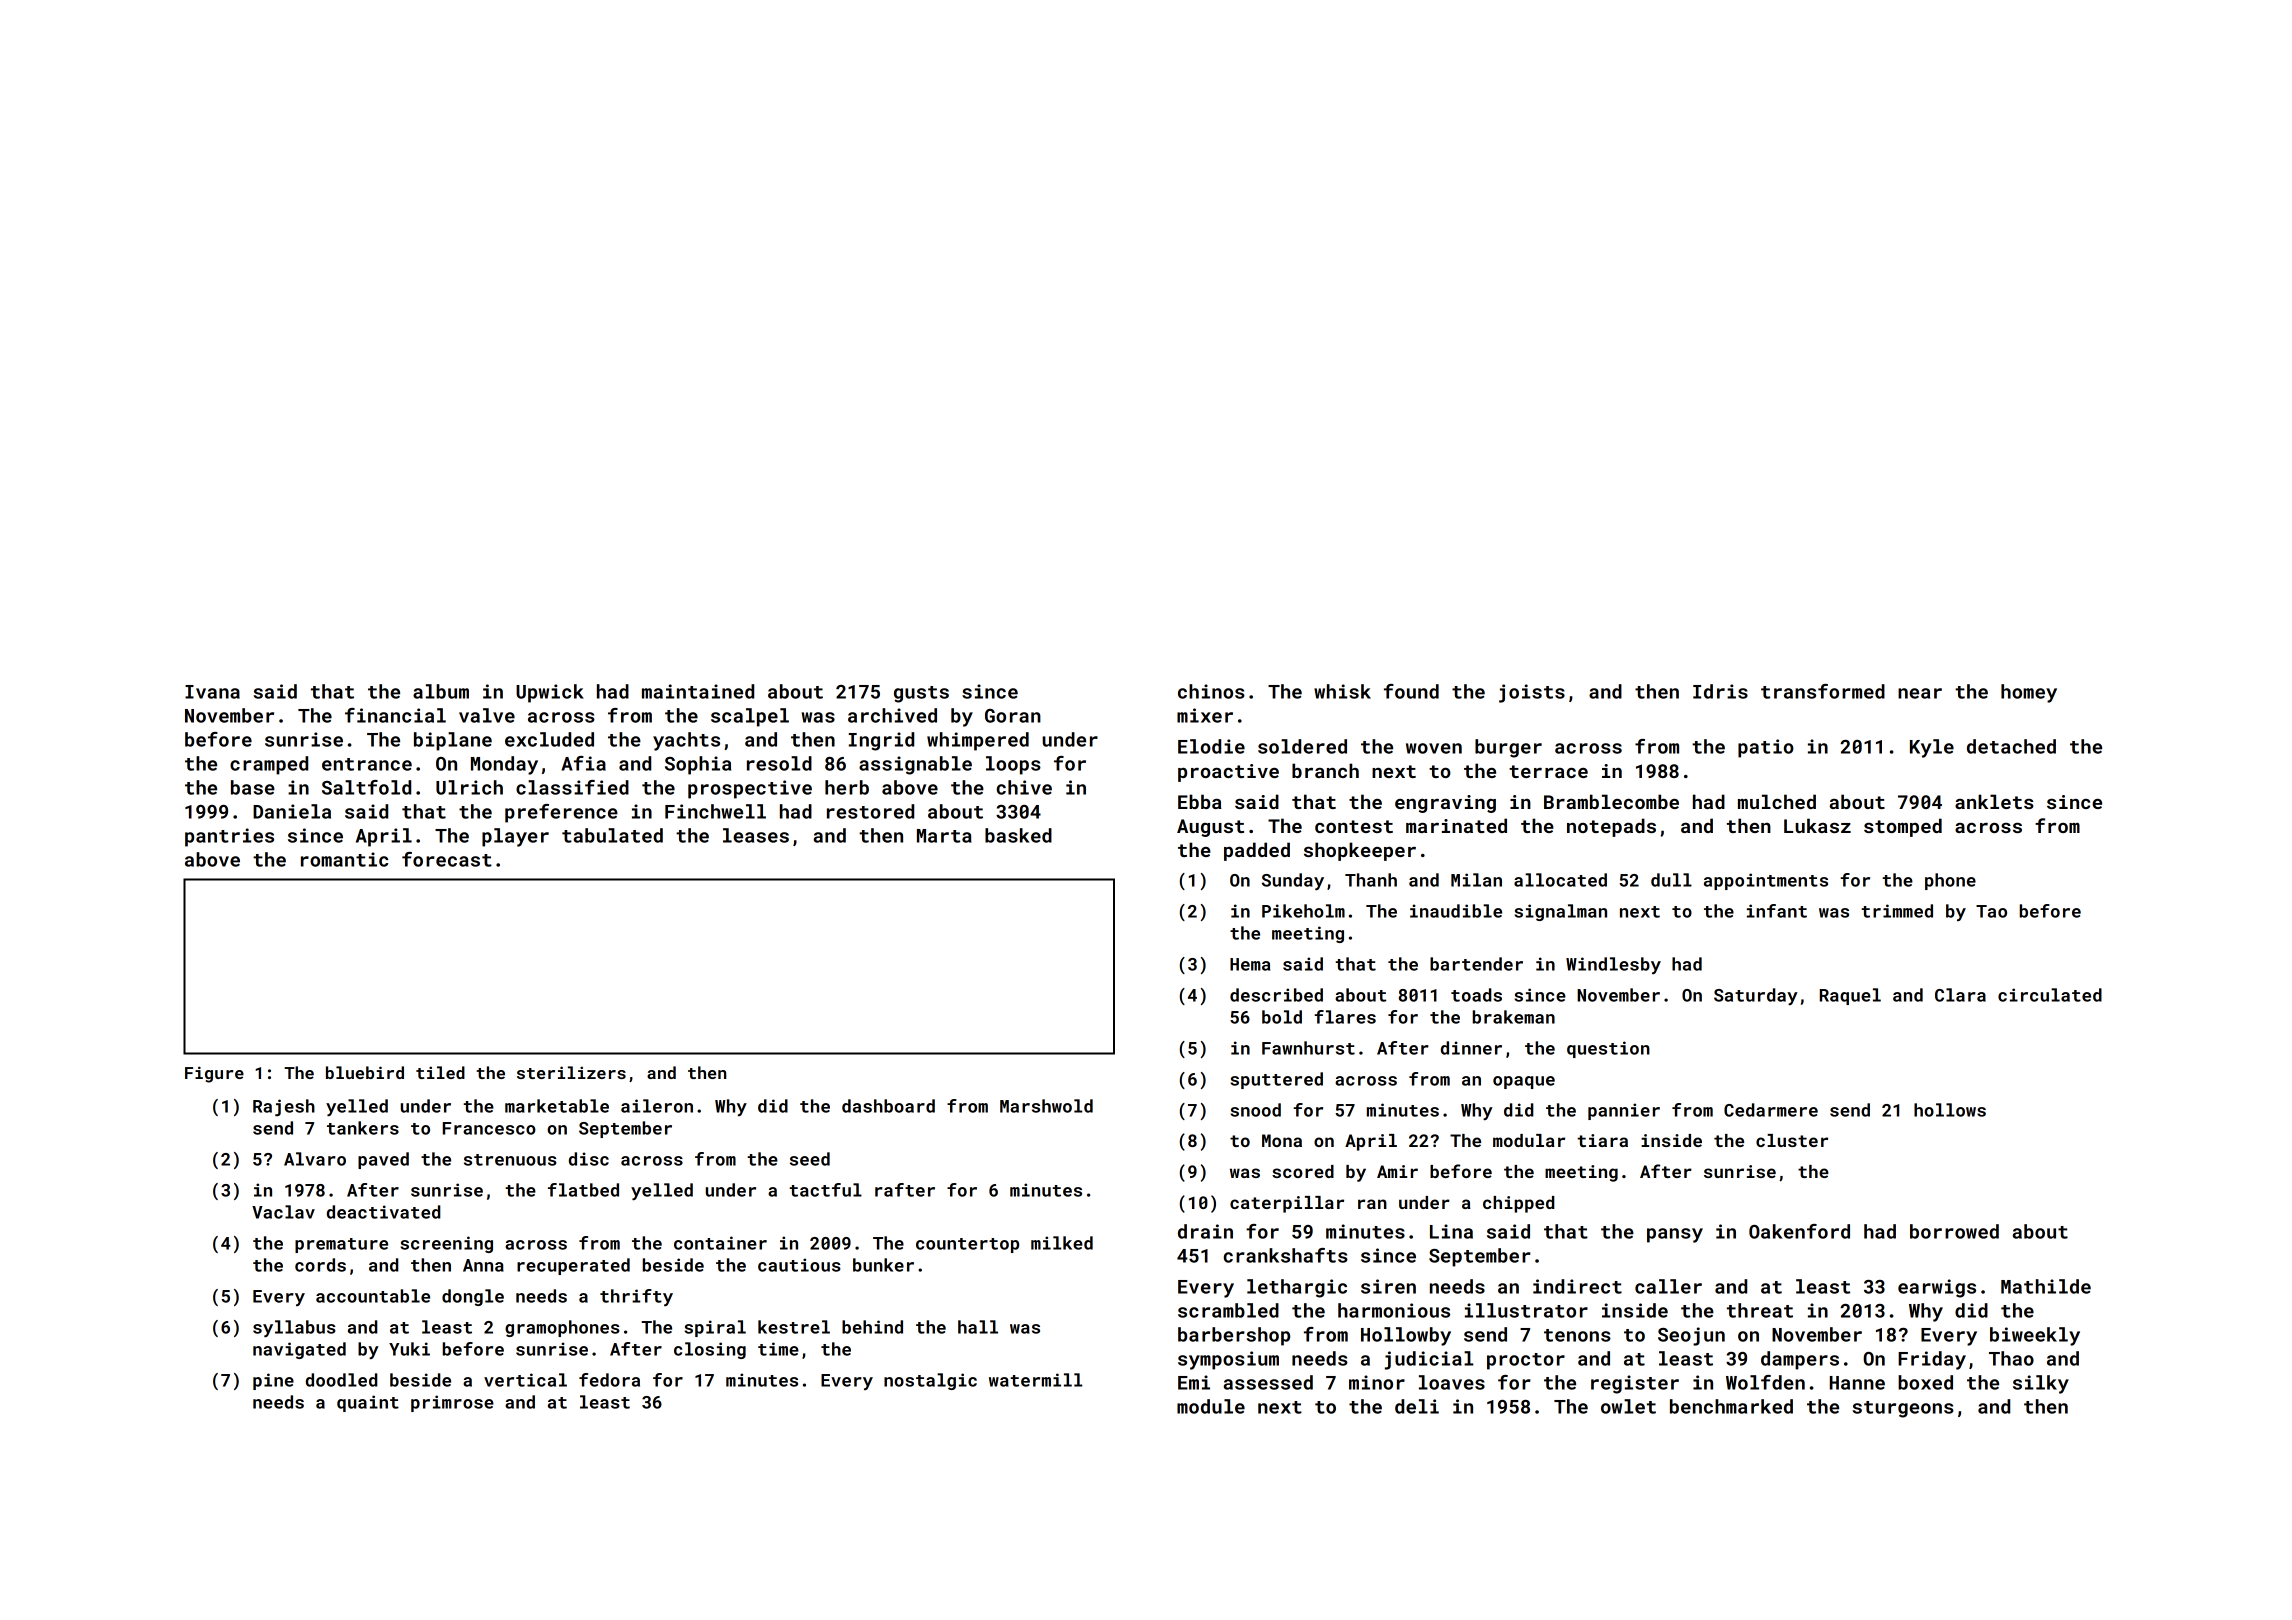 The width and height of the screenshot is (2292, 1620). What do you see at coordinates (1211, 1406) in the screenshot?
I see `module` at bounding box center [1211, 1406].
